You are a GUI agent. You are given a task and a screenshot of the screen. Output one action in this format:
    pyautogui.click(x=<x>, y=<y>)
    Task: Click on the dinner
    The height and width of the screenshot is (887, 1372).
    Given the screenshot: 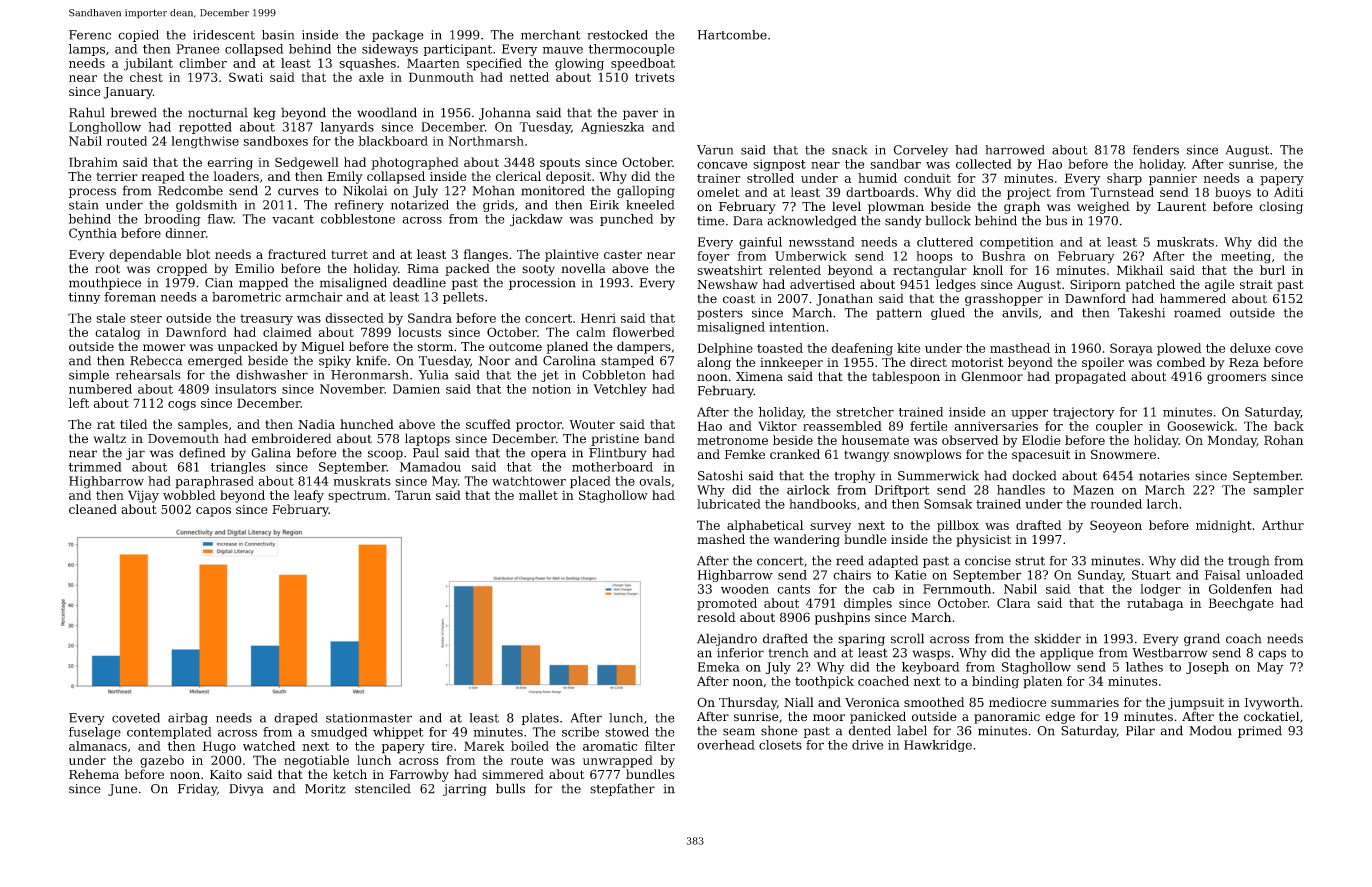 What is the action you would take?
    pyautogui.click(x=185, y=233)
